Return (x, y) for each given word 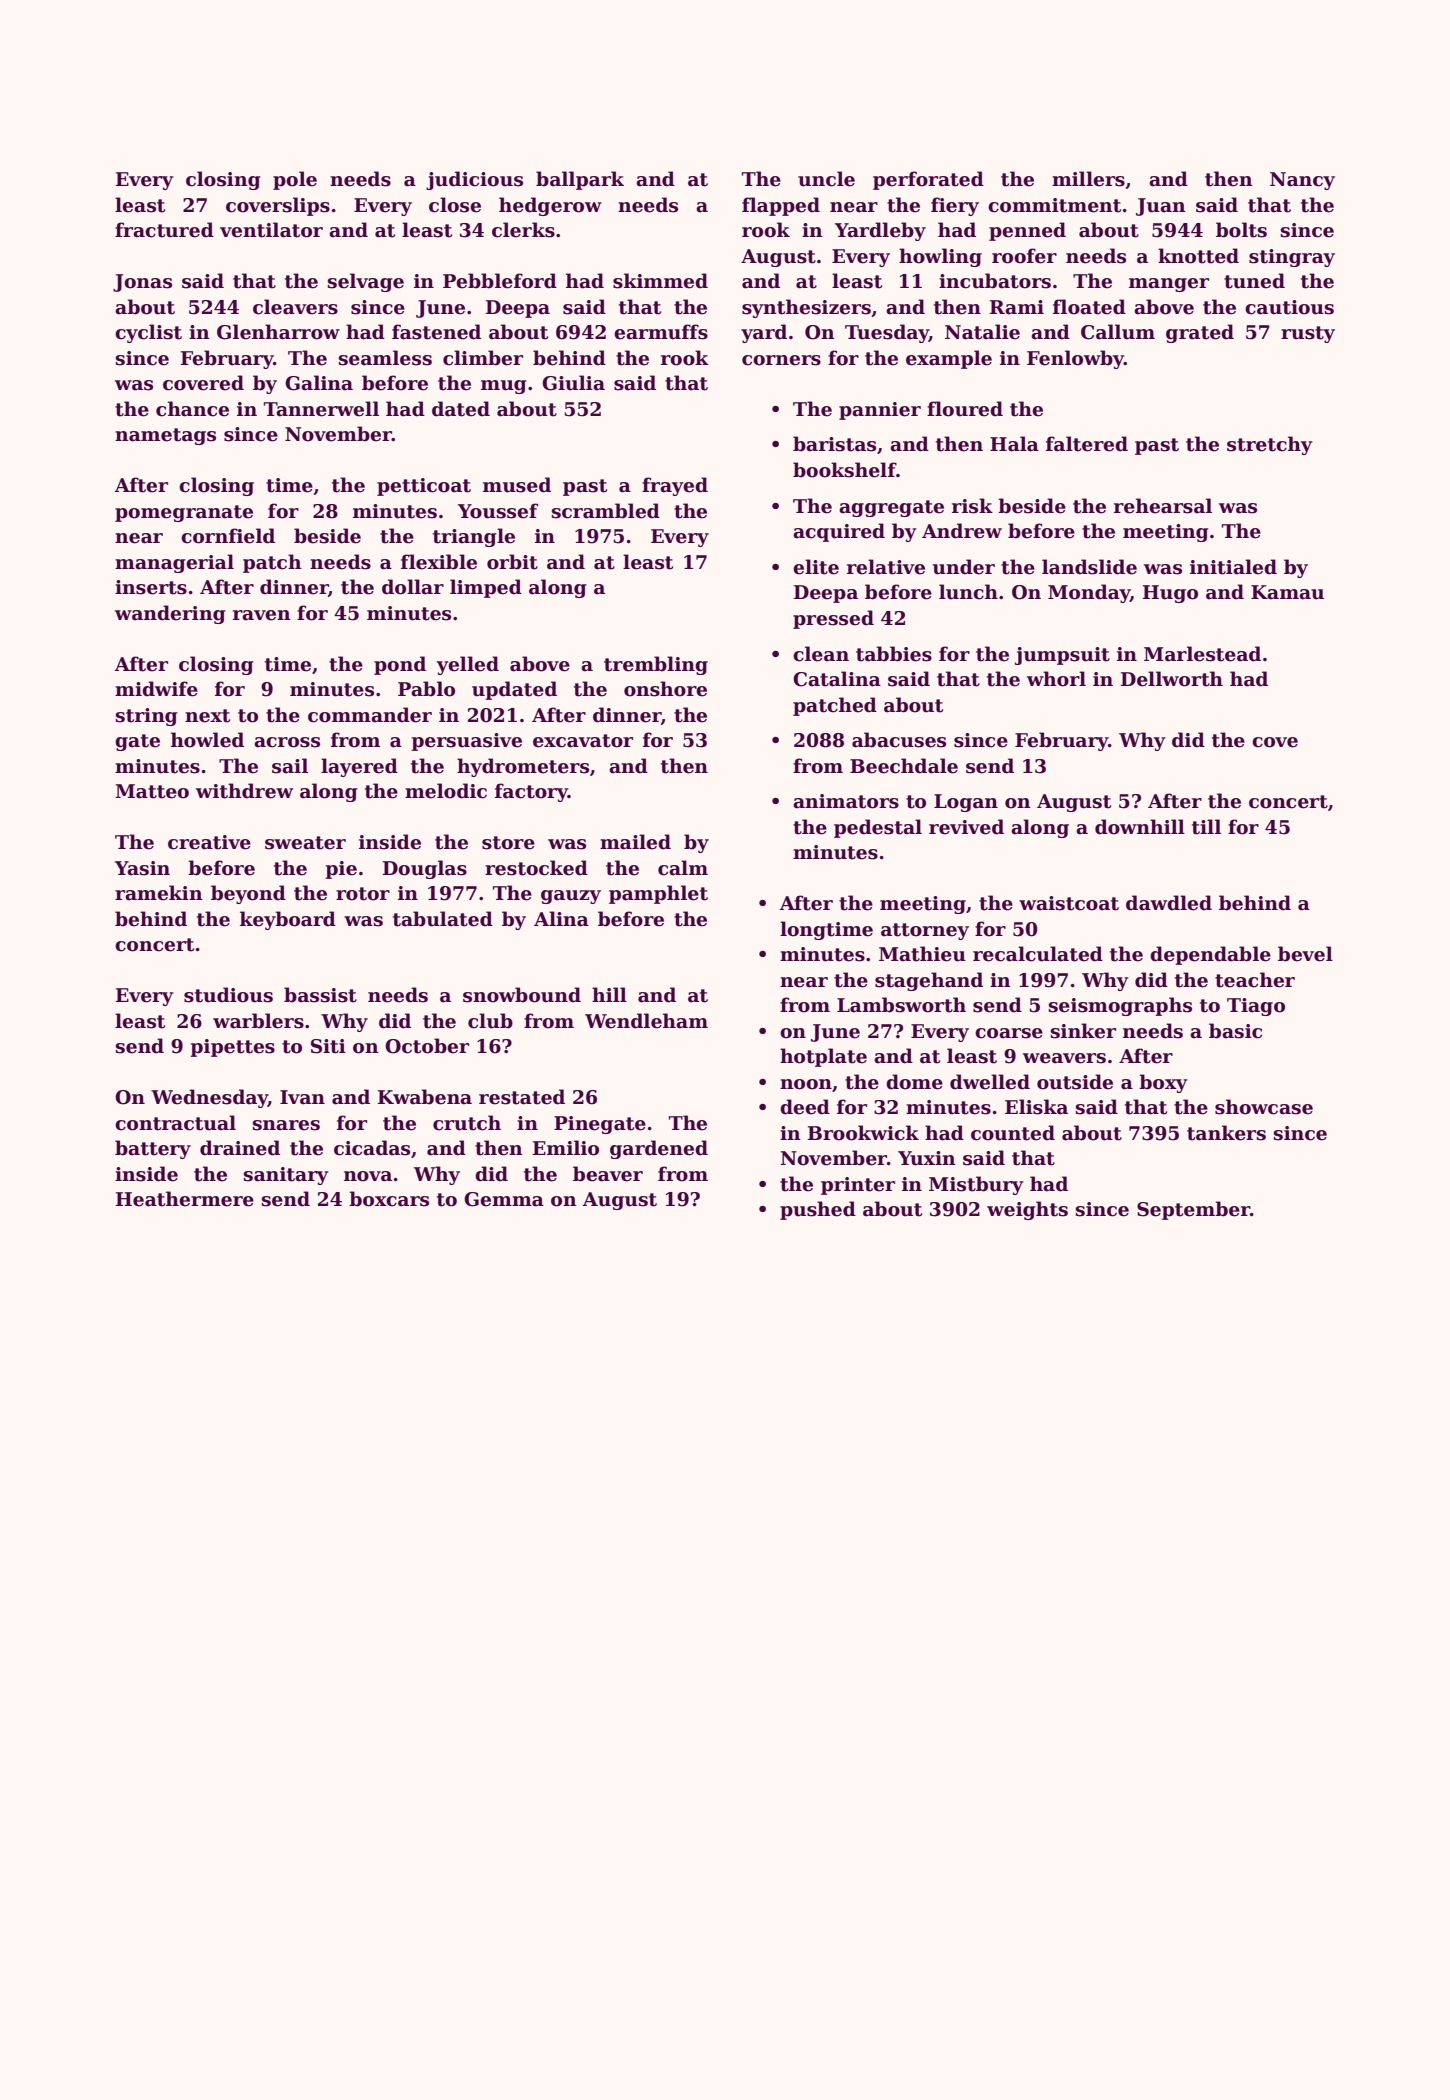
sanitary (286, 1176)
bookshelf (844, 470)
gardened (659, 1149)
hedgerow (550, 206)
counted (1013, 1133)
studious (228, 995)
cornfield (228, 536)
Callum (1118, 332)
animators (846, 801)
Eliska (1036, 1107)
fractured (164, 230)
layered (359, 767)
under (964, 567)
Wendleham (646, 1021)
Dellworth (1172, 679)
